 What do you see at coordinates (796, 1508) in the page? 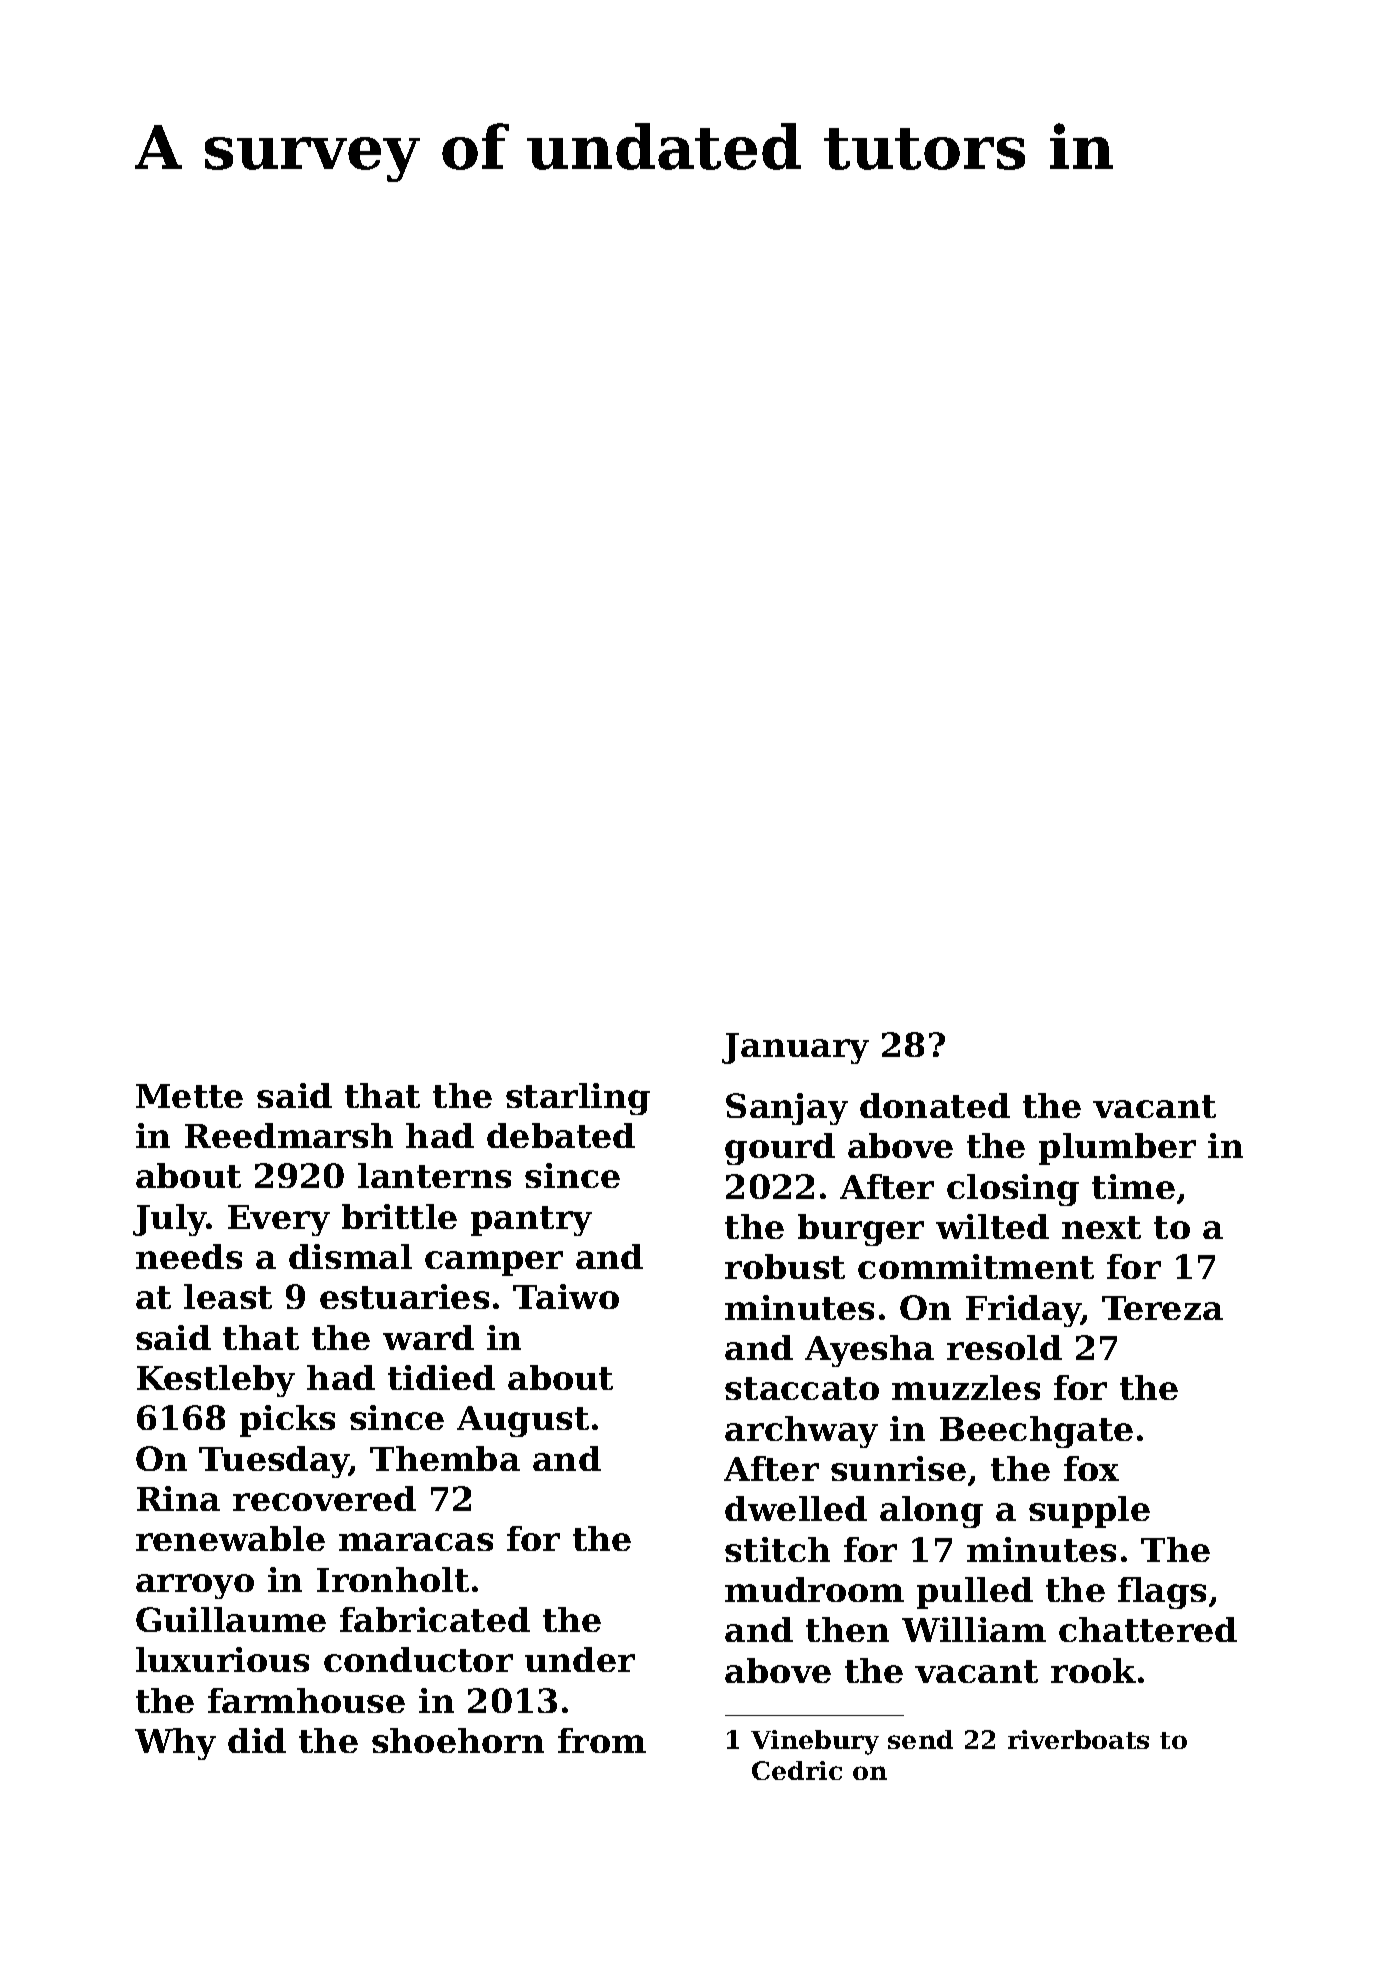
I see `dwelled` at bounding box center [796, 1508].
